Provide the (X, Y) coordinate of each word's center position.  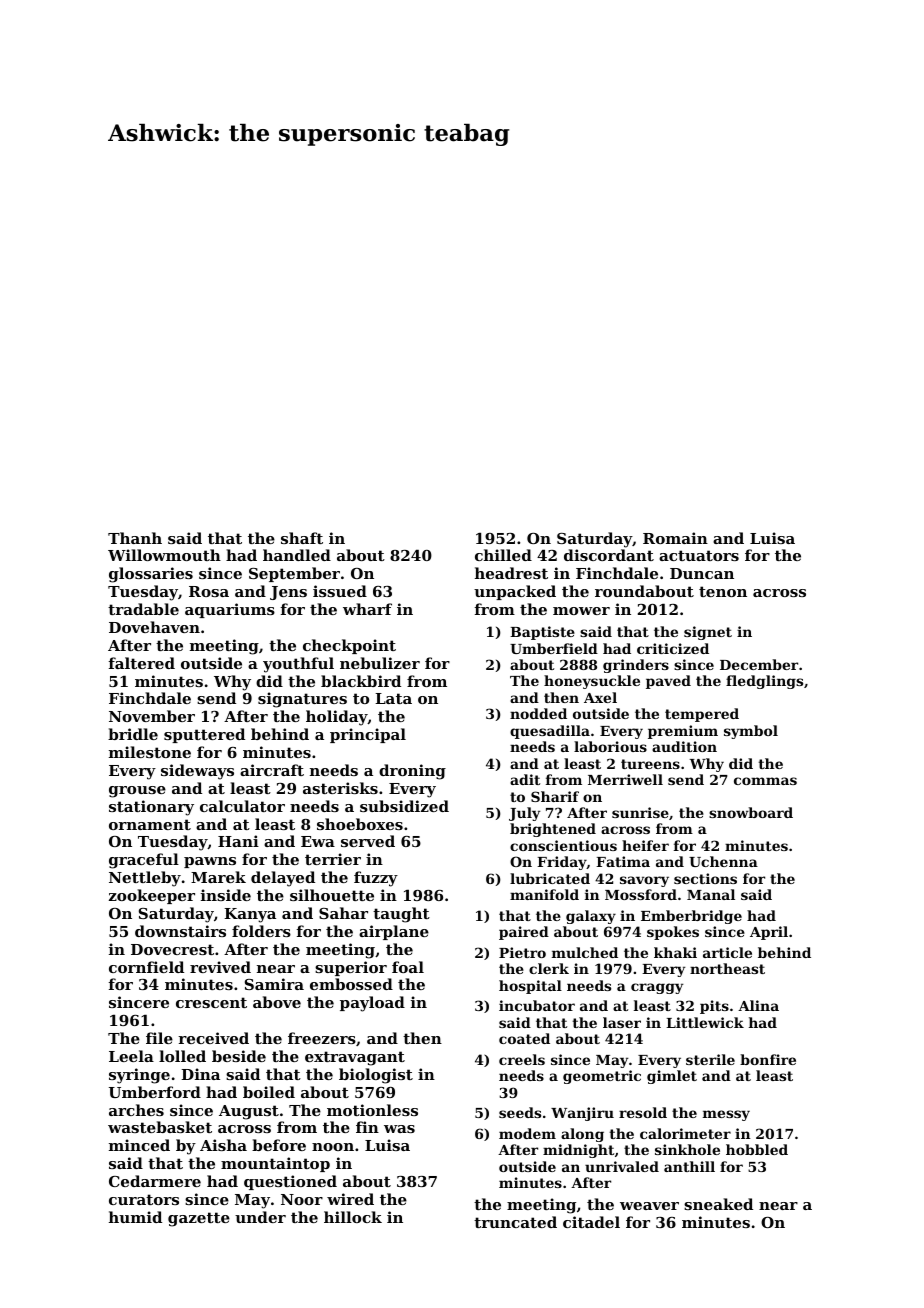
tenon (723, 591)
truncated (515, 1222)
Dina (200, 1074)
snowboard (751, 812)
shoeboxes (360, 824)
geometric (602, 1077)
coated (524, 1038)
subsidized (404, 806)
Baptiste (542, 633)
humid (135, 1217)
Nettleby (145, 879)
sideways (197, 772)
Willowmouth (164, 555)
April (769, 933)
